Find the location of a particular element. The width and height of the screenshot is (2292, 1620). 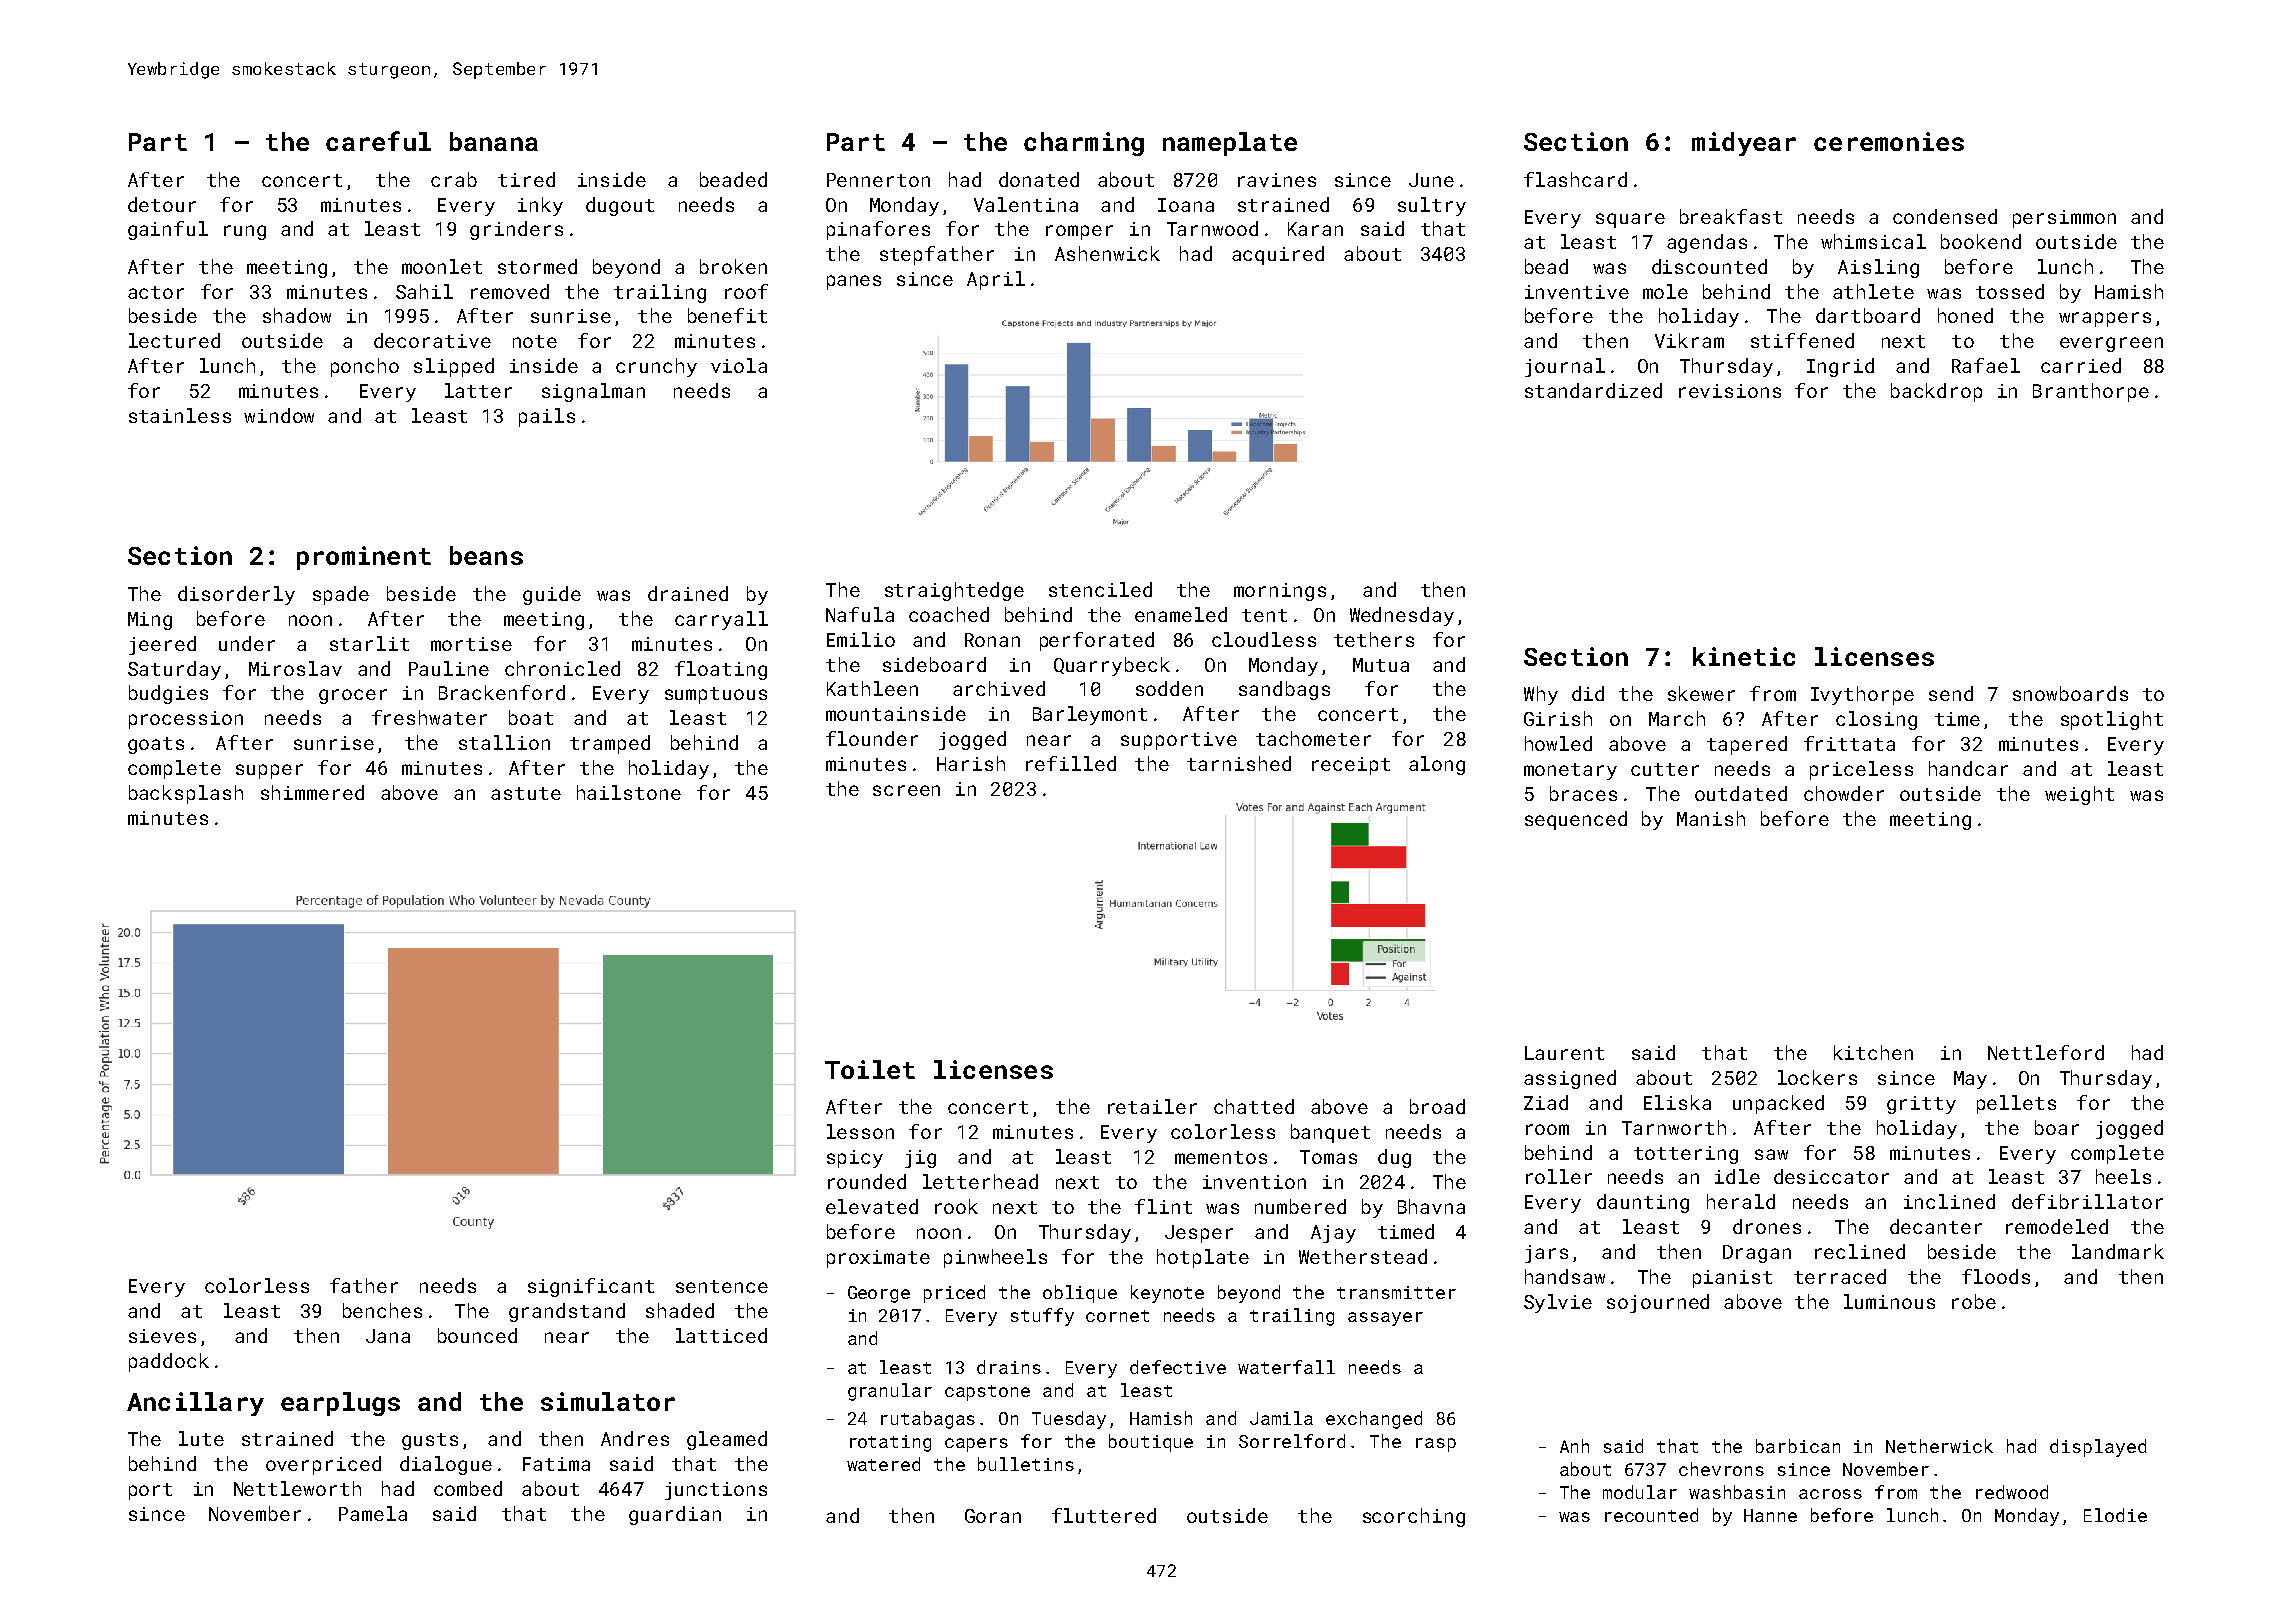

discounted is located at coordinates (1709, 266).
